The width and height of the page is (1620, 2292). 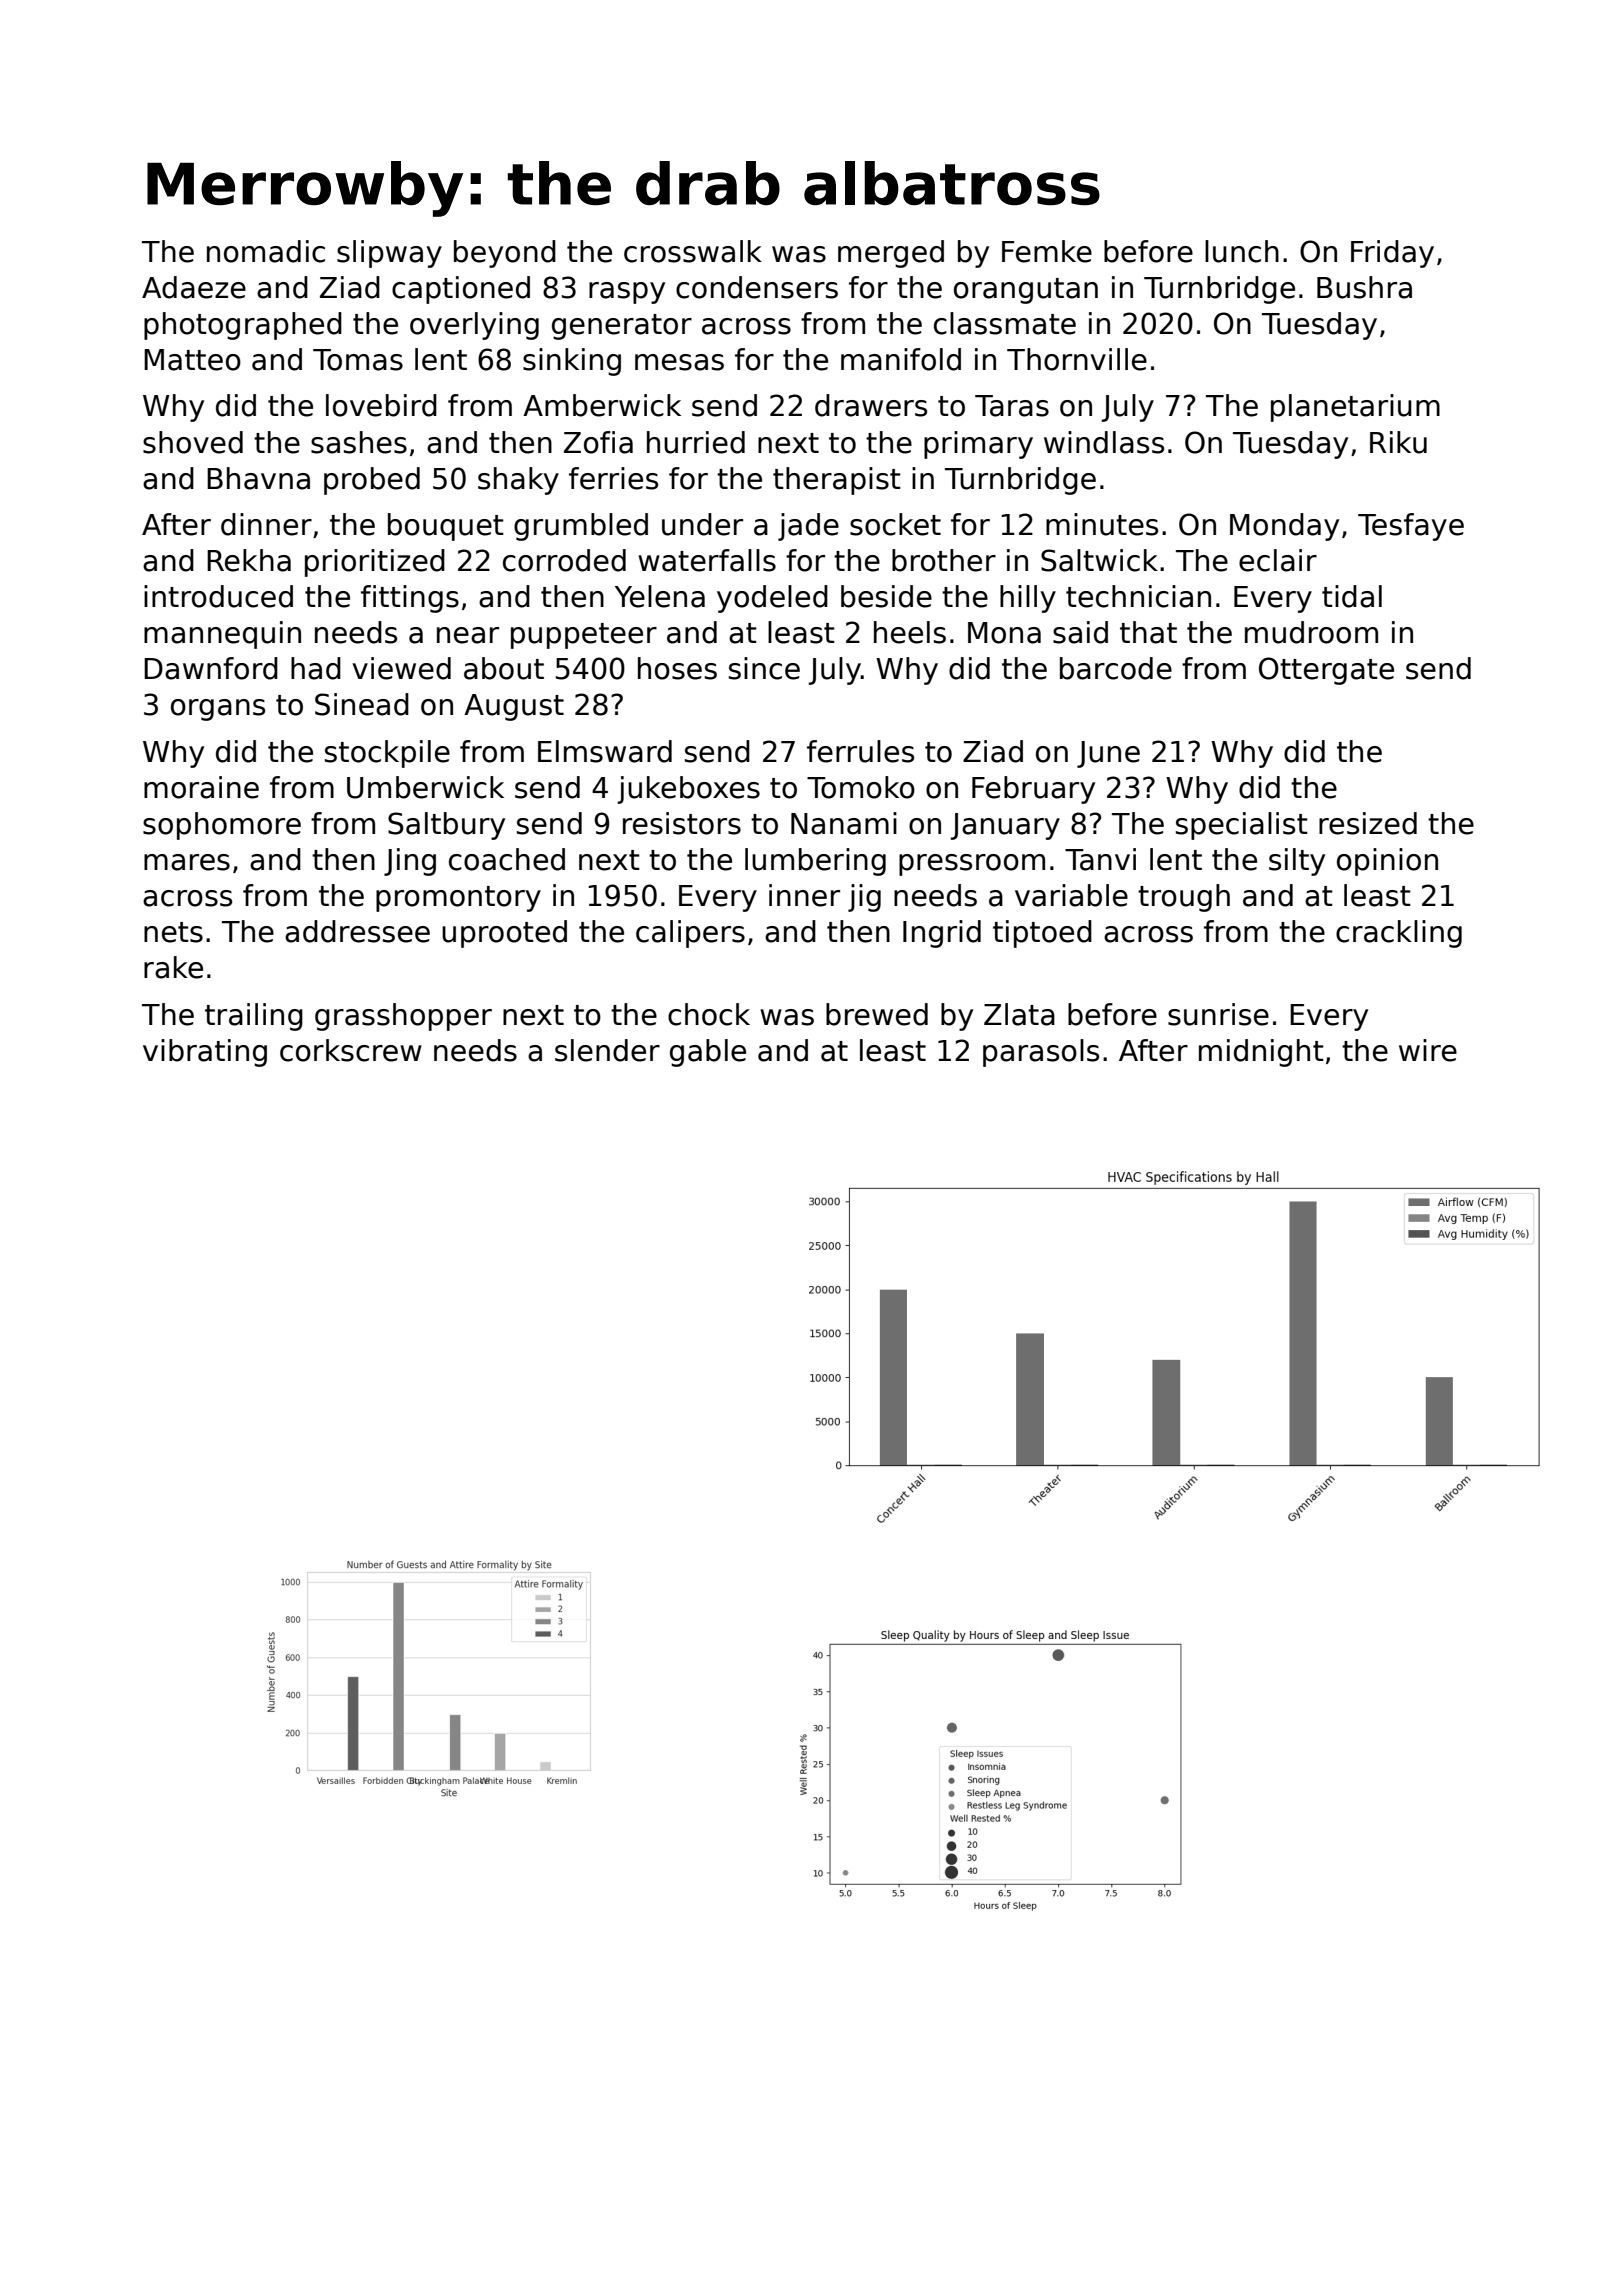 I want to click on Femke, so click(x=1047, y=251).
